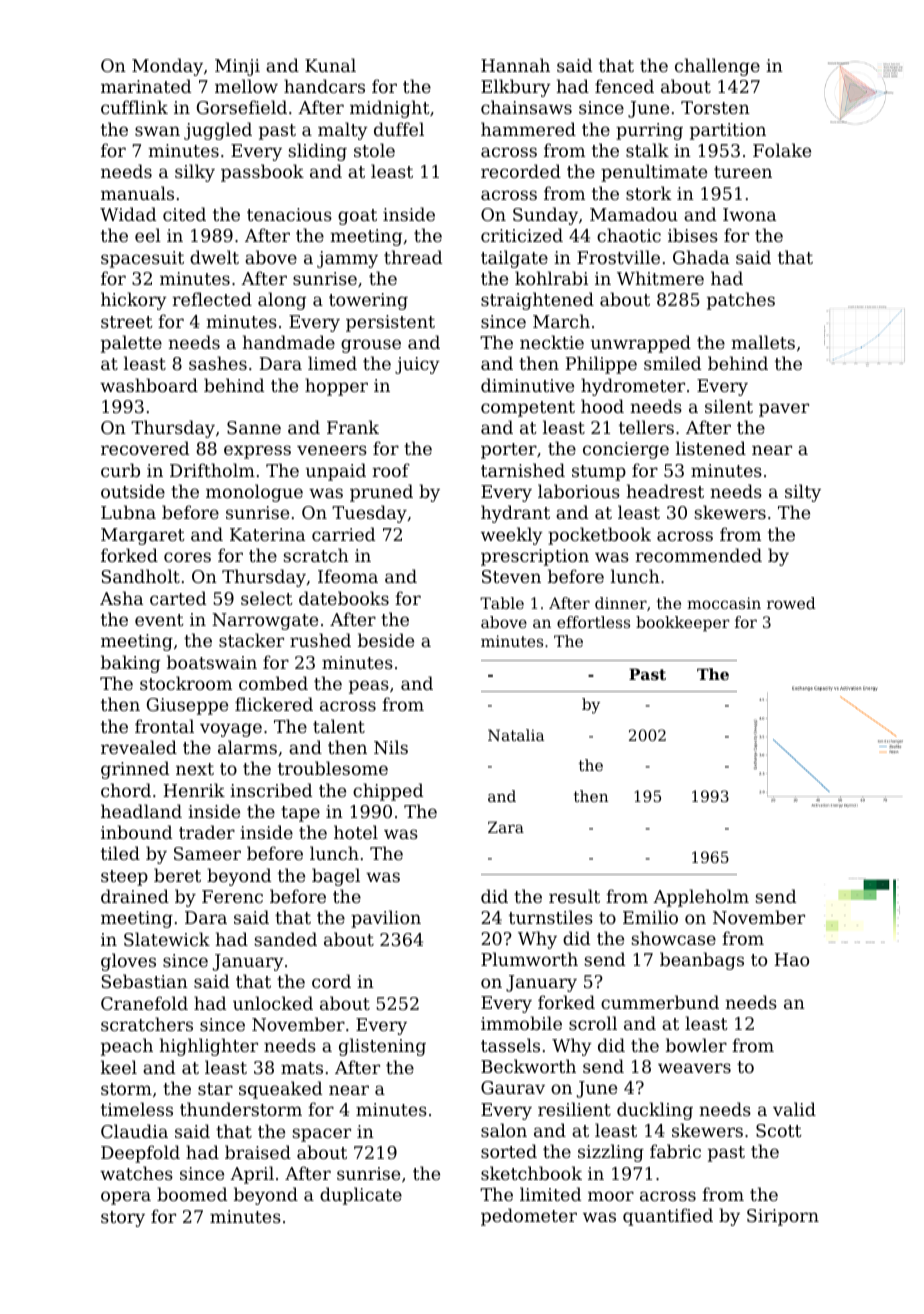 This document has height=1314, width=924. I want to click on persistent, so click(390, 323).
